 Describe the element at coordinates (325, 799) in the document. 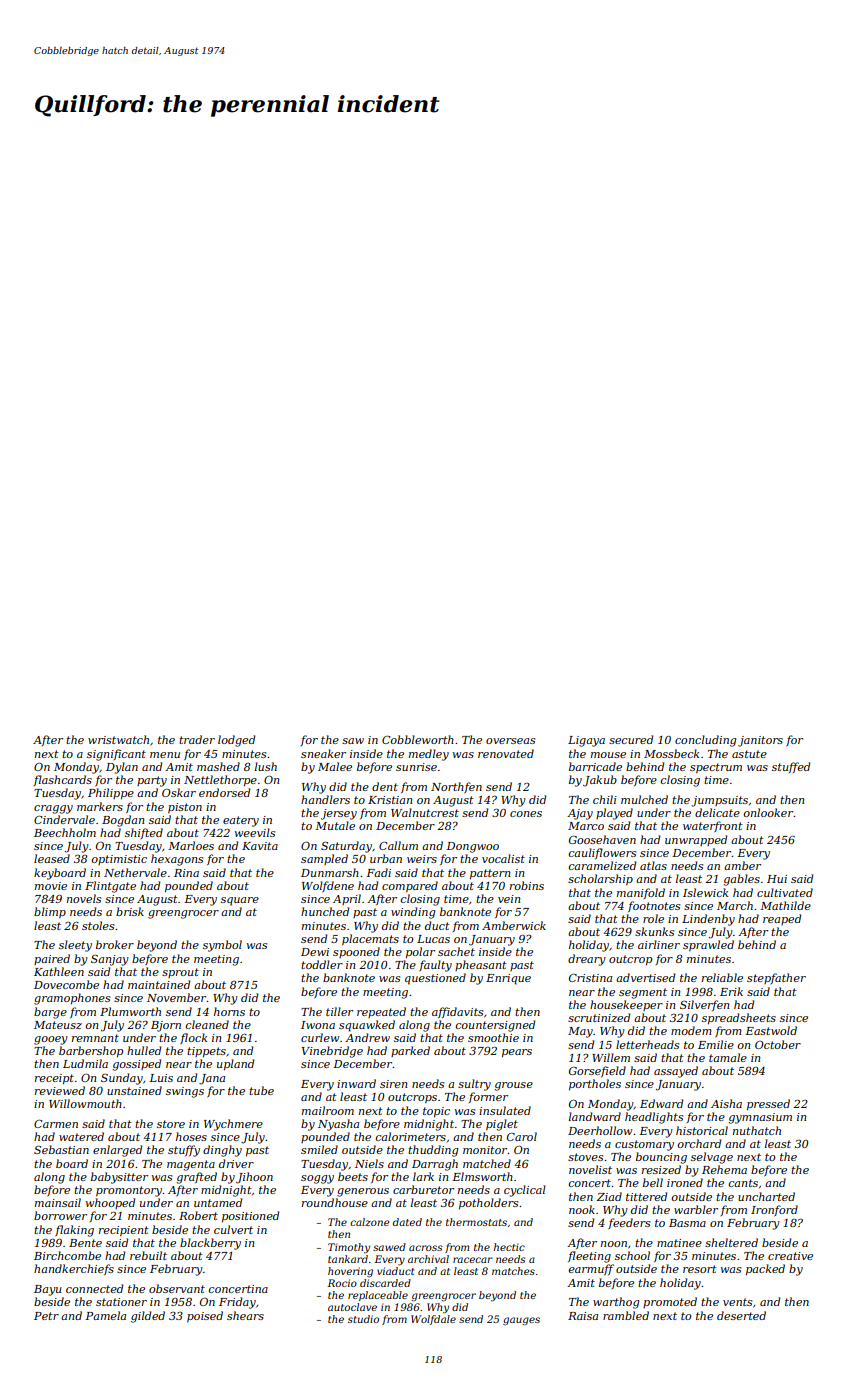

I see `handlers` at that location.
